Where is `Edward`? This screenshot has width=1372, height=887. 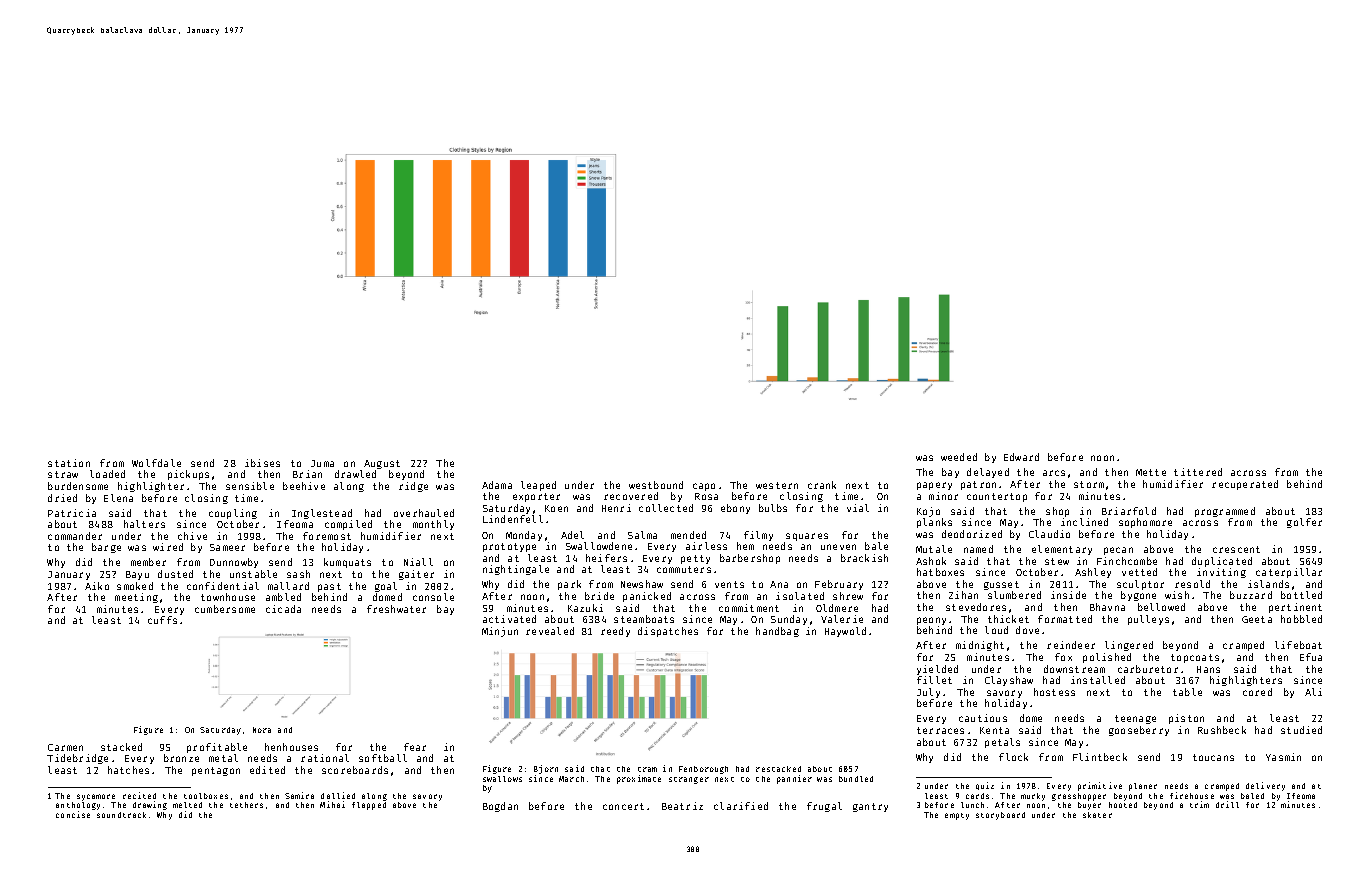 Edward is located at coordinates (1021, 457).
